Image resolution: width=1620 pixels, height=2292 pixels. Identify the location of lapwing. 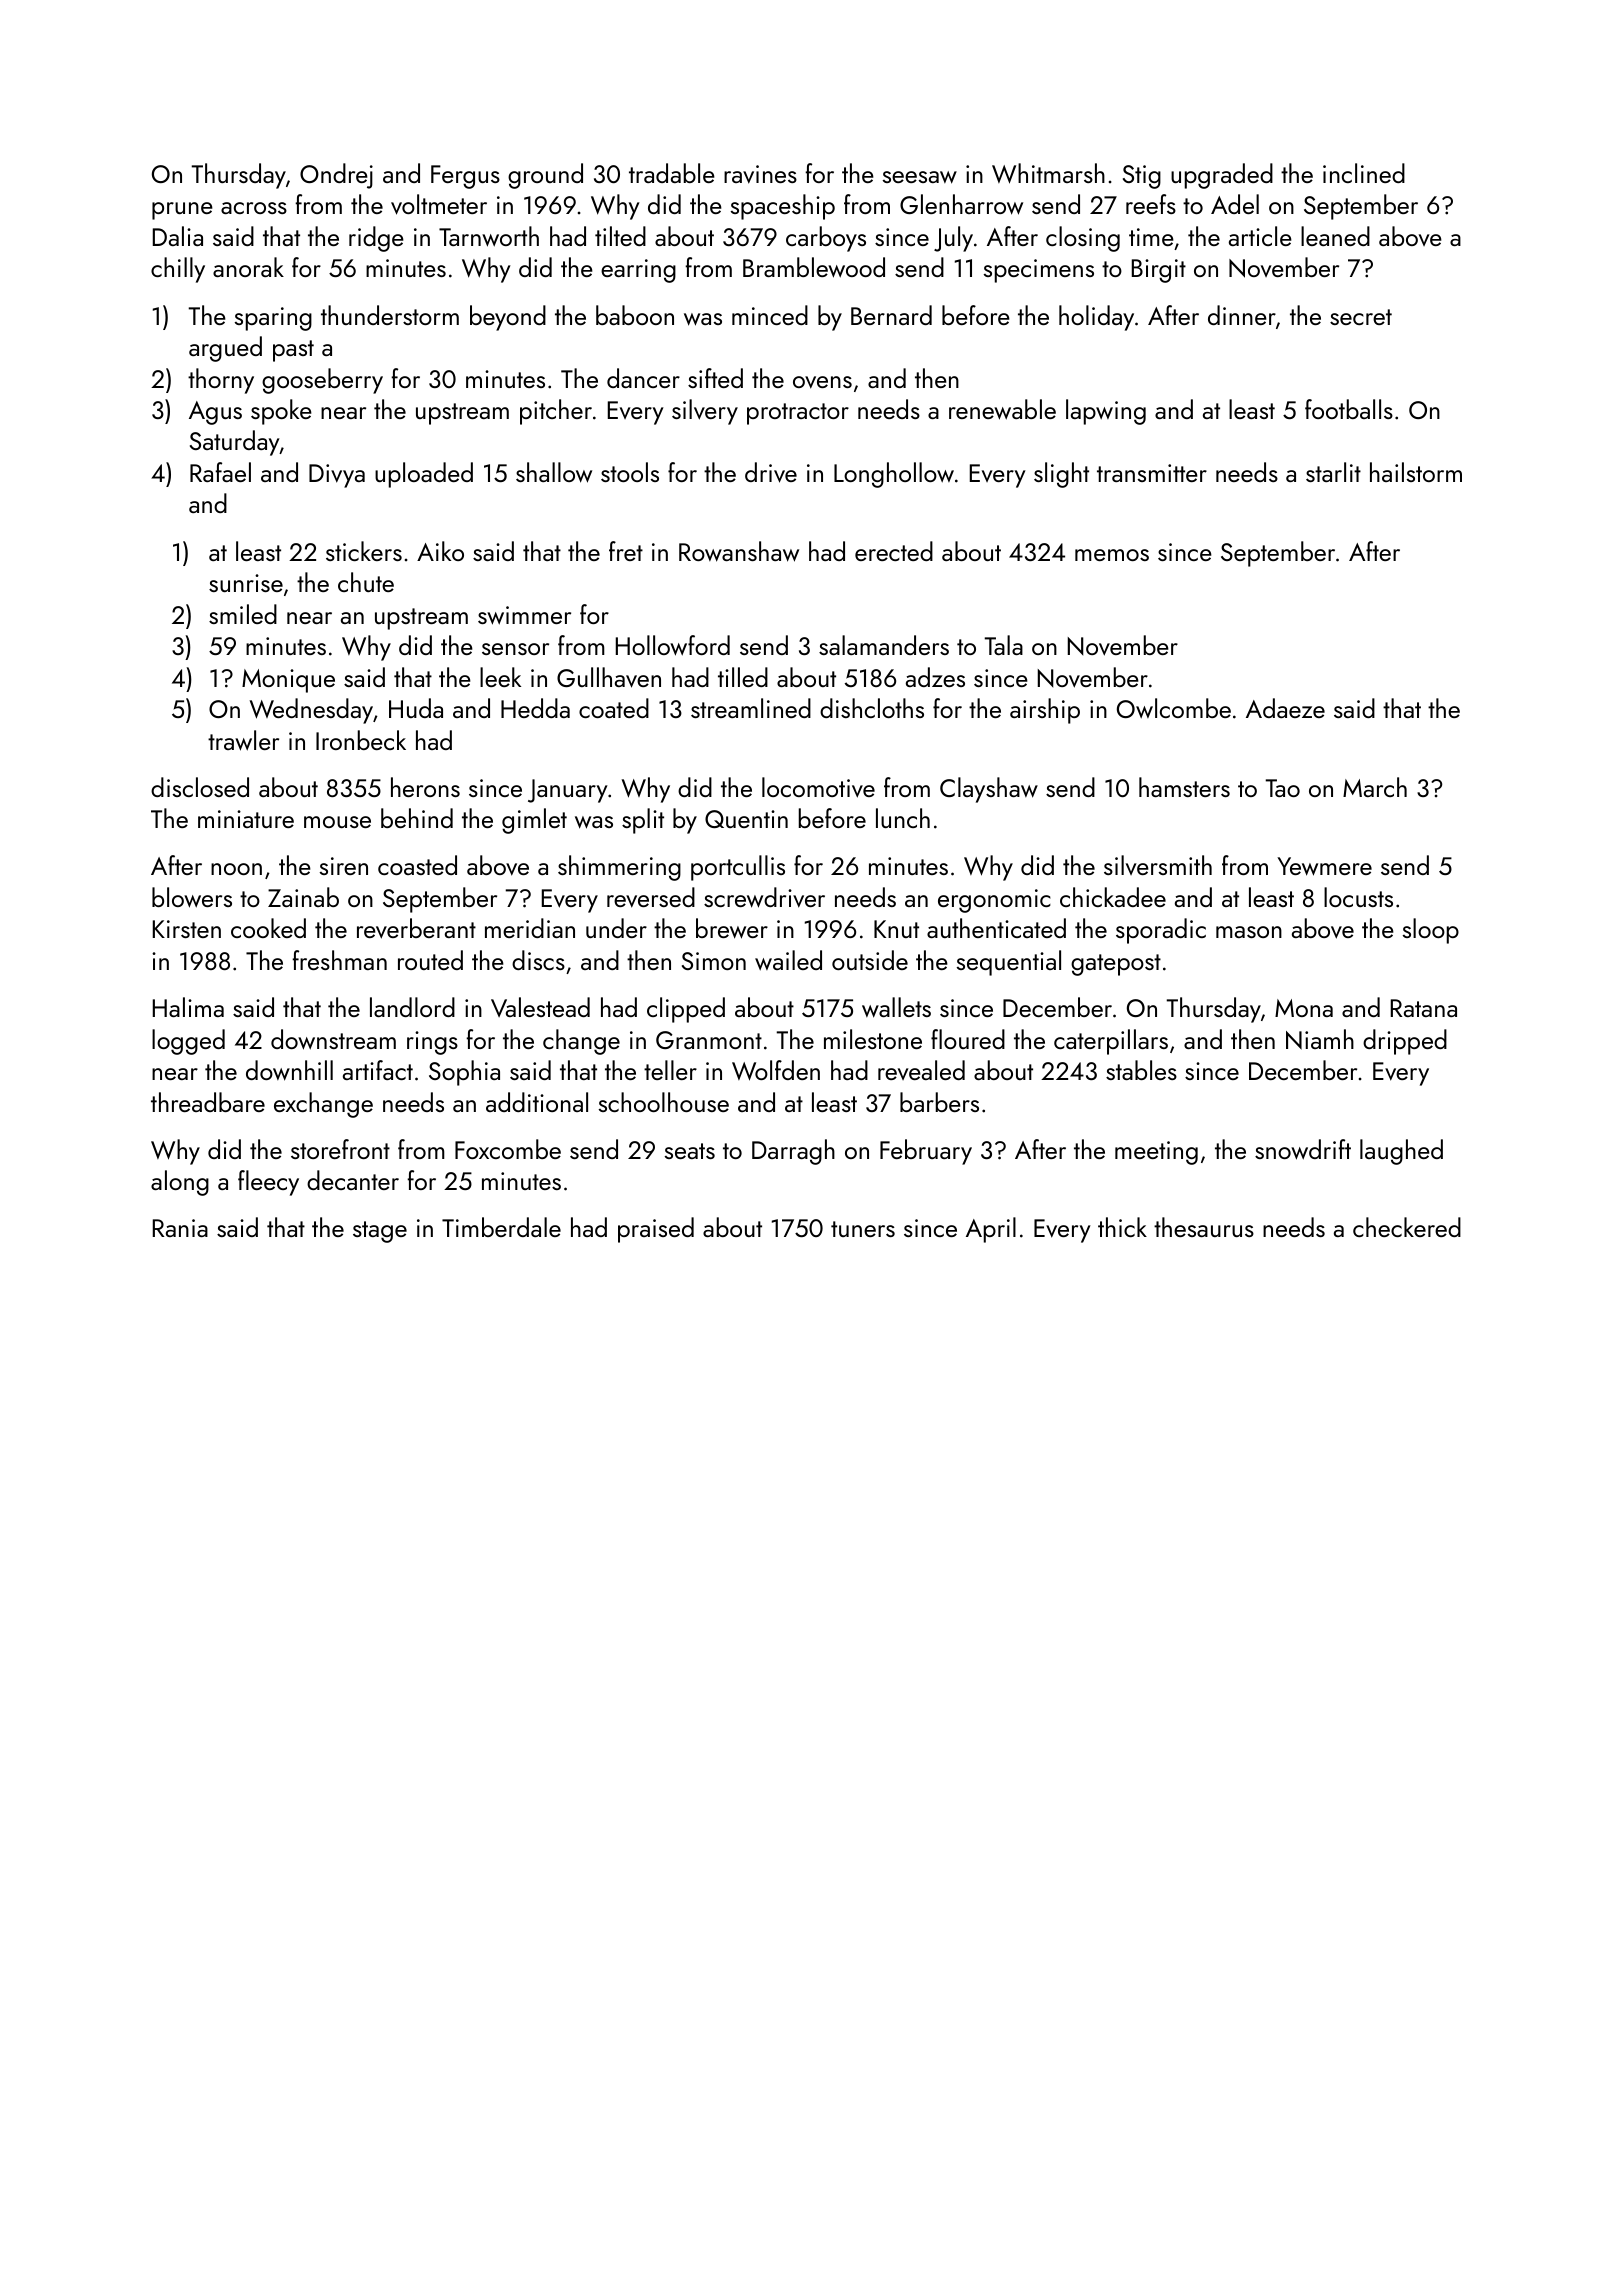
(1106, 412).
